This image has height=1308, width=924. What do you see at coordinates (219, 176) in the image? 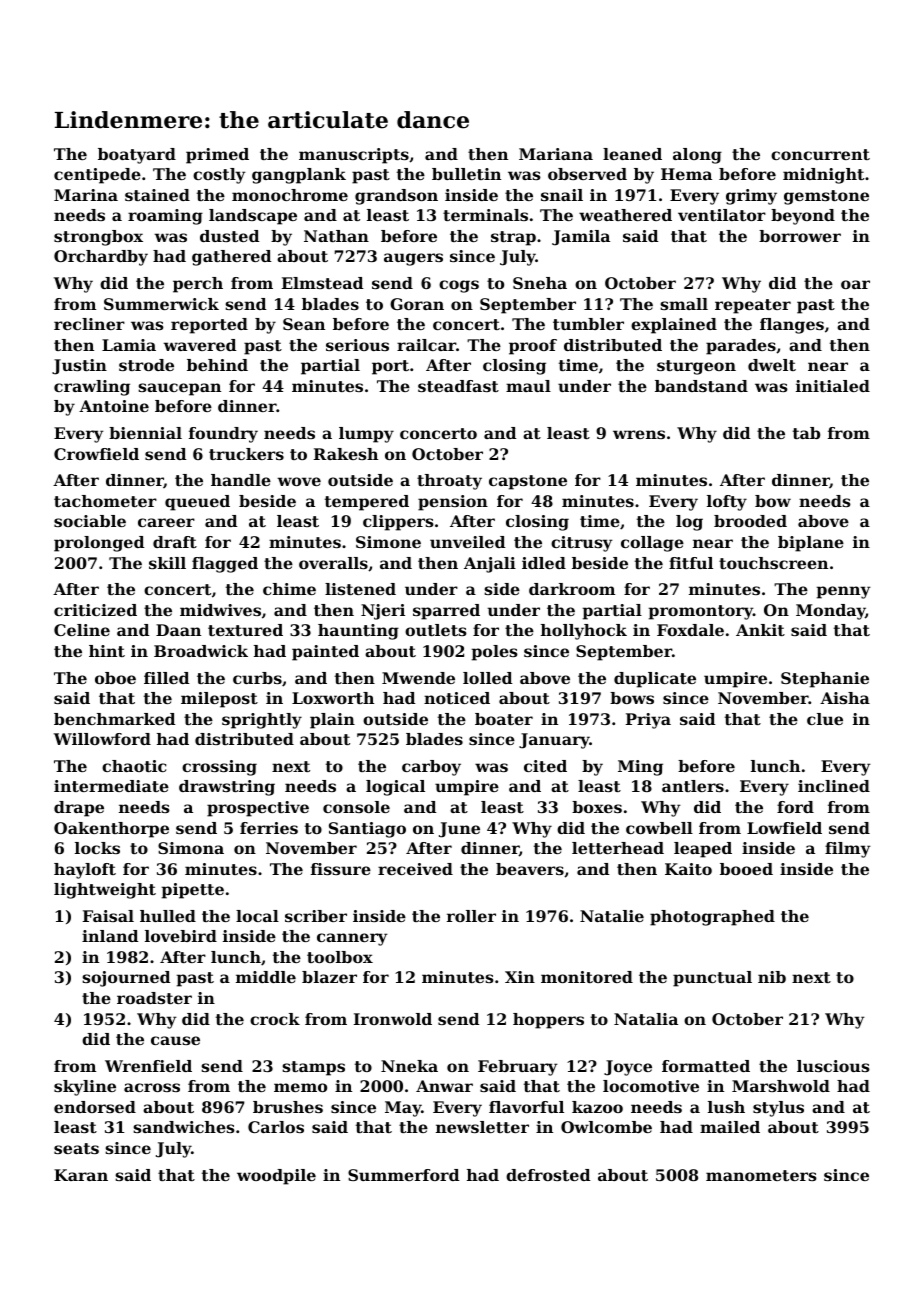
I see `costly` at bounding box center [219, 176].
